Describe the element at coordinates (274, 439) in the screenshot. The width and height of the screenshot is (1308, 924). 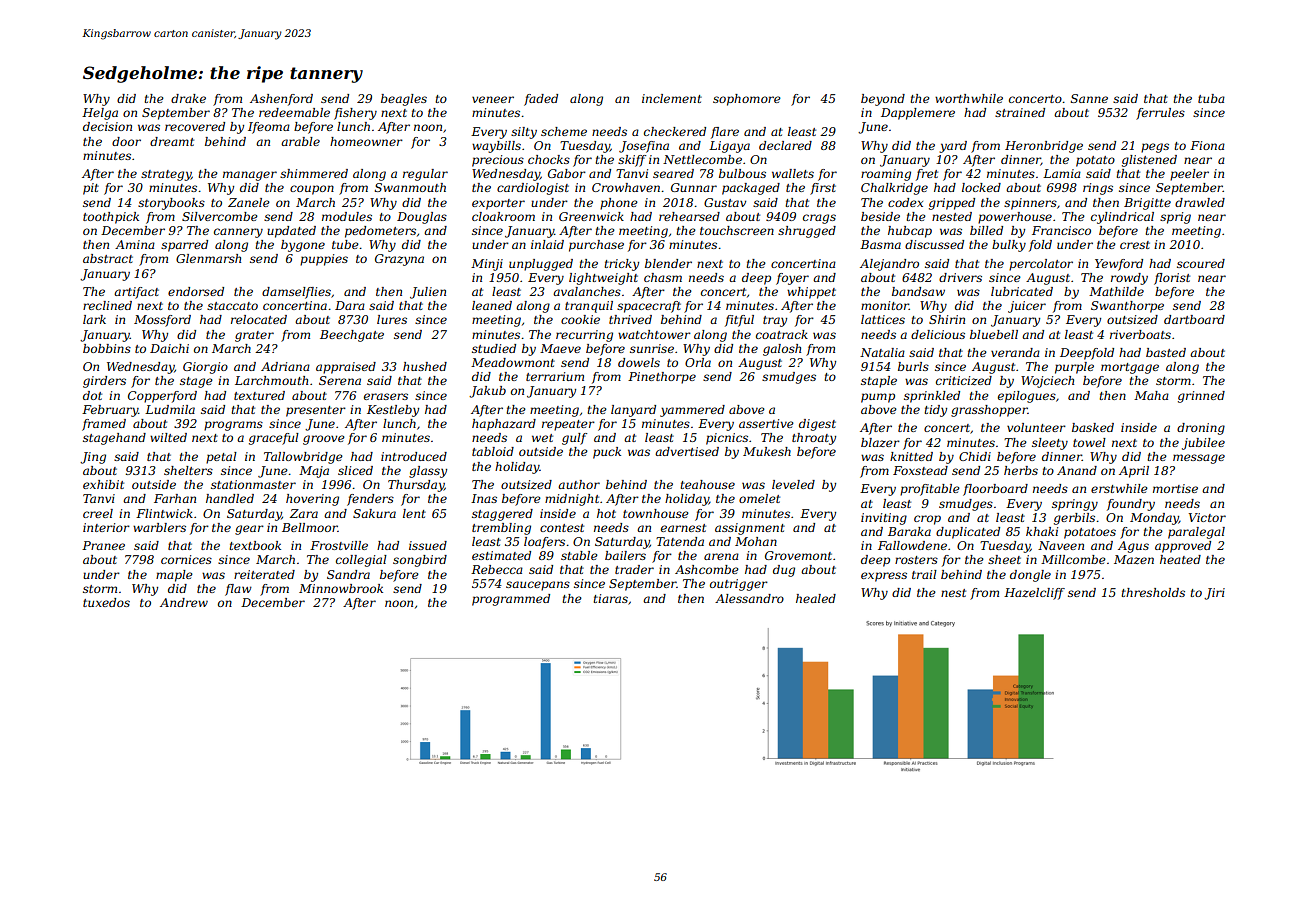
I see `graceful` at that location.
